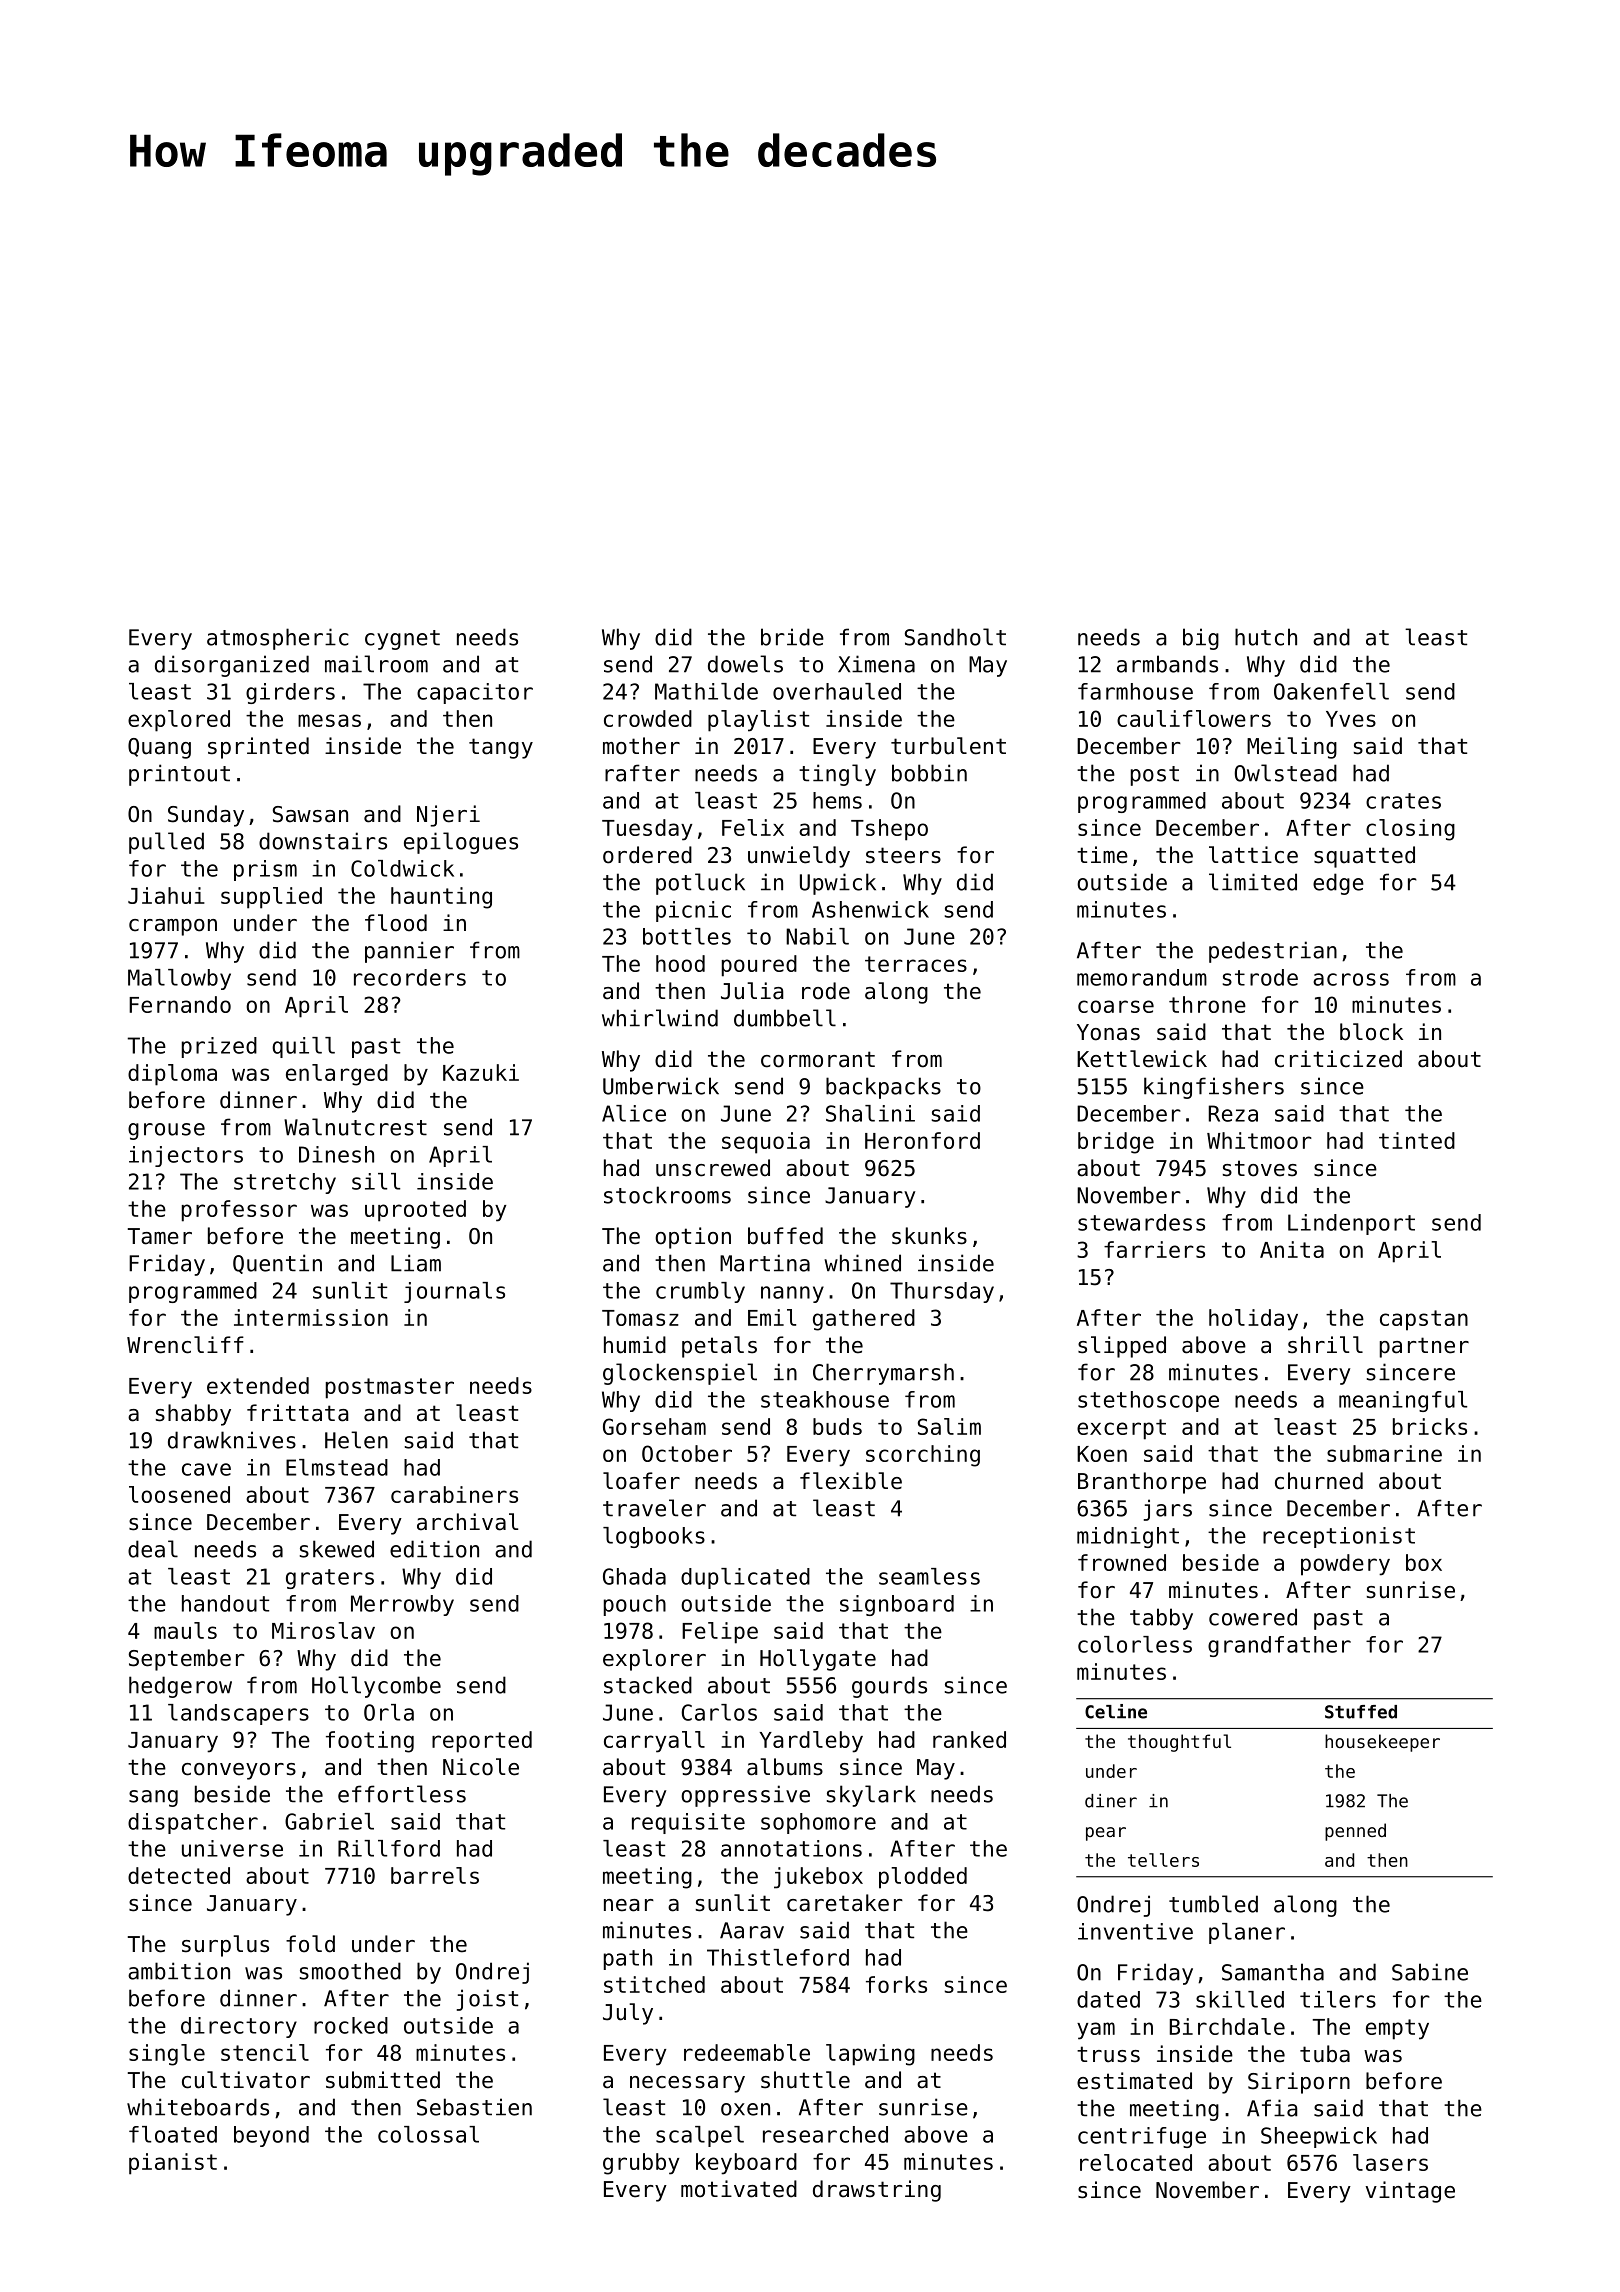 This image has width=1620, height=2292. What do you see at coordinates (922, 1140) in the image?
I see `Heronford` at bounding box center [922, 1140].
